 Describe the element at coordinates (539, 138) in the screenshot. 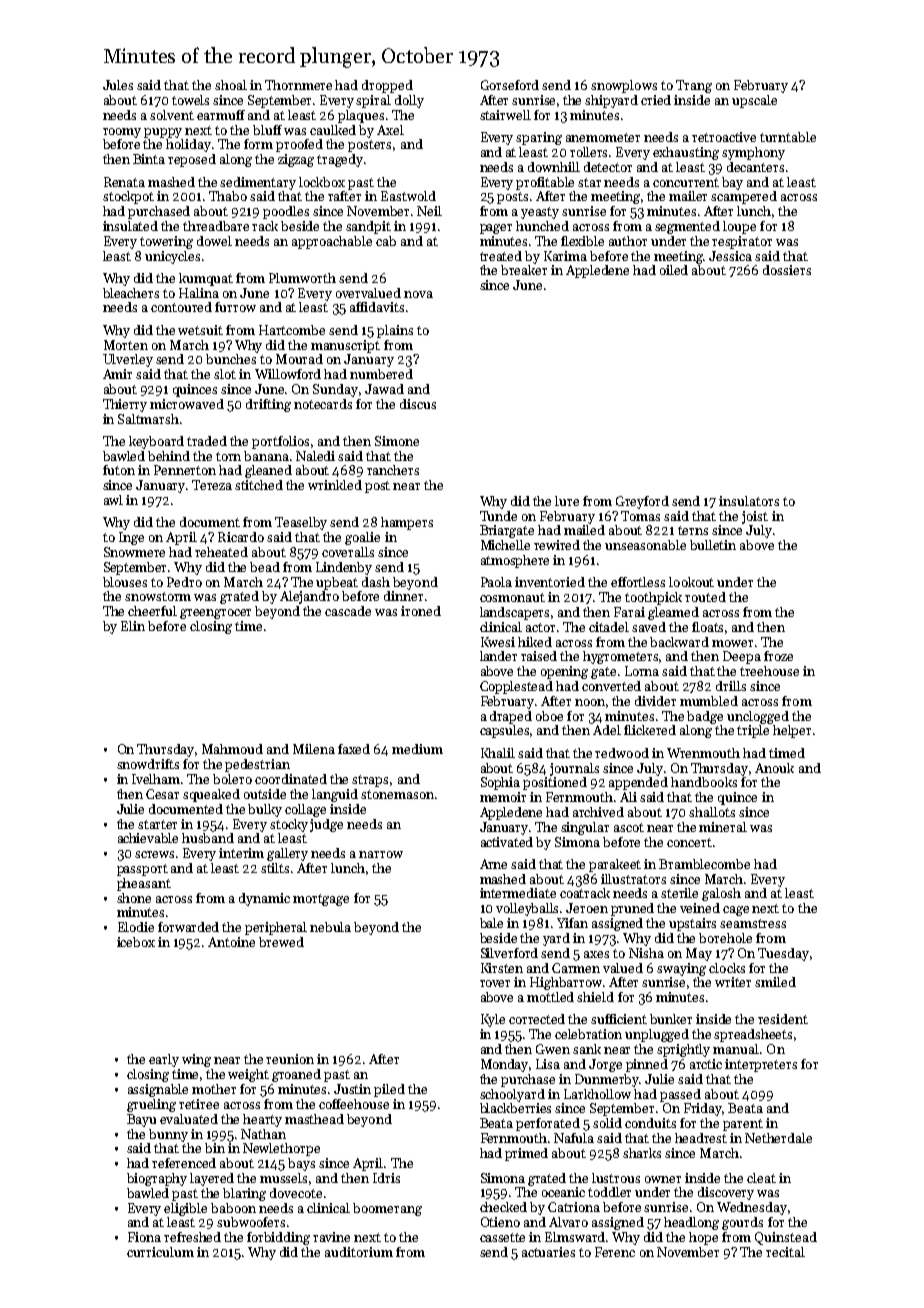

I see `sparing` at that location.
